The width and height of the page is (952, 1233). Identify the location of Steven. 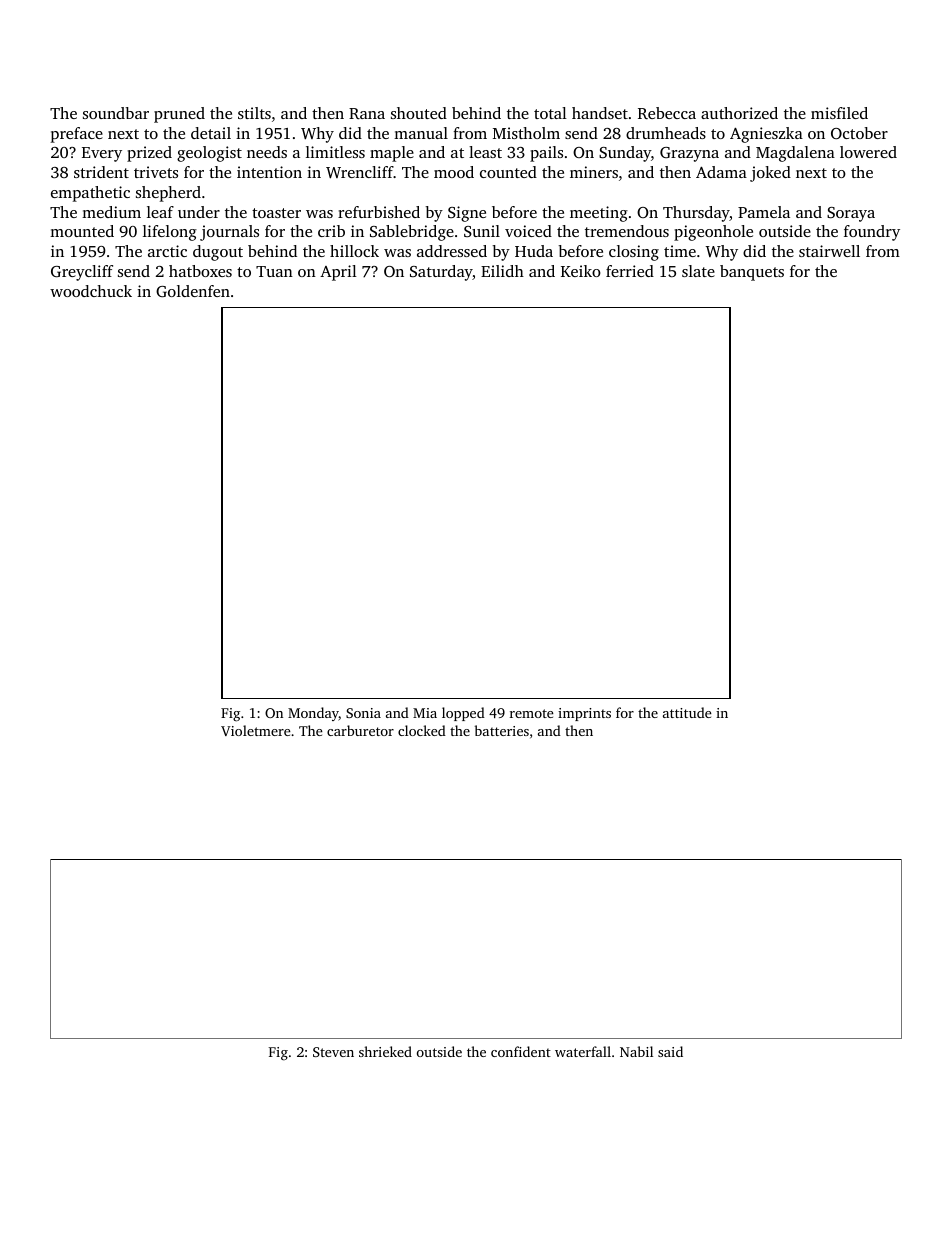
(333, 1052).
